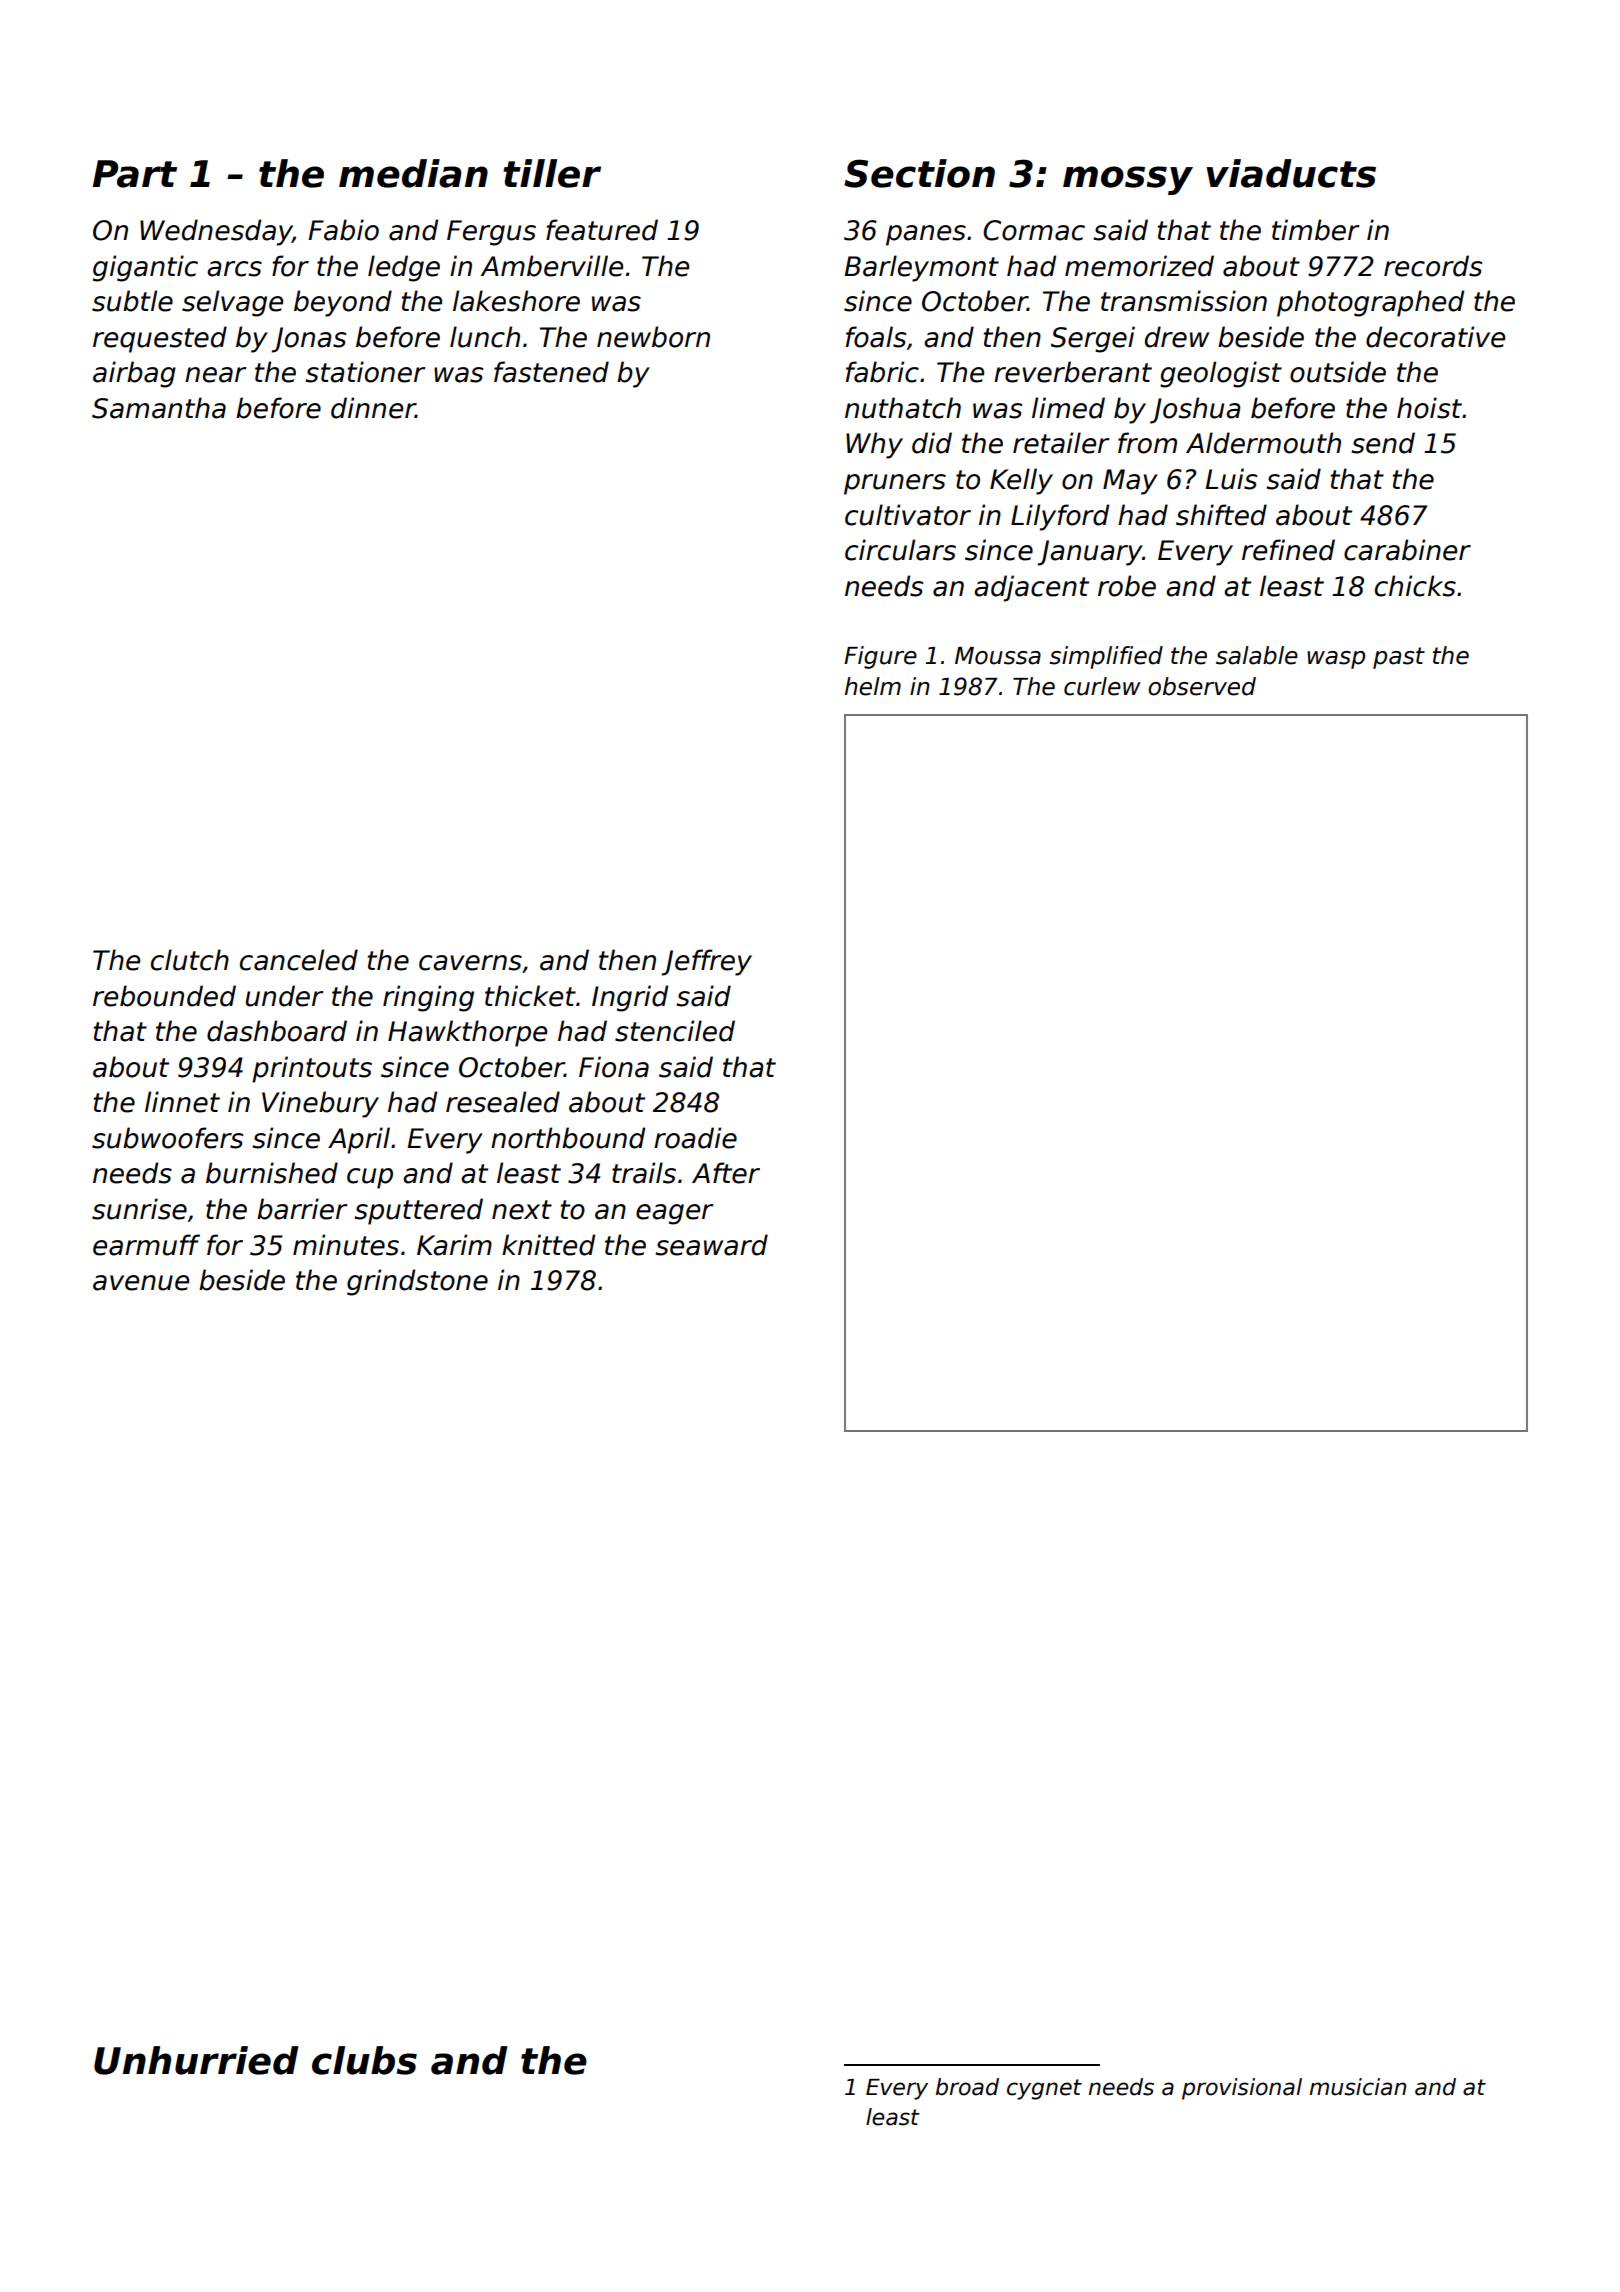 The width and height of the screenshot is (1620, 2292). What do you see at coordinates (141, 1283) in the screenshot?
I see `avenue` at bounding box center [141, 1283].
